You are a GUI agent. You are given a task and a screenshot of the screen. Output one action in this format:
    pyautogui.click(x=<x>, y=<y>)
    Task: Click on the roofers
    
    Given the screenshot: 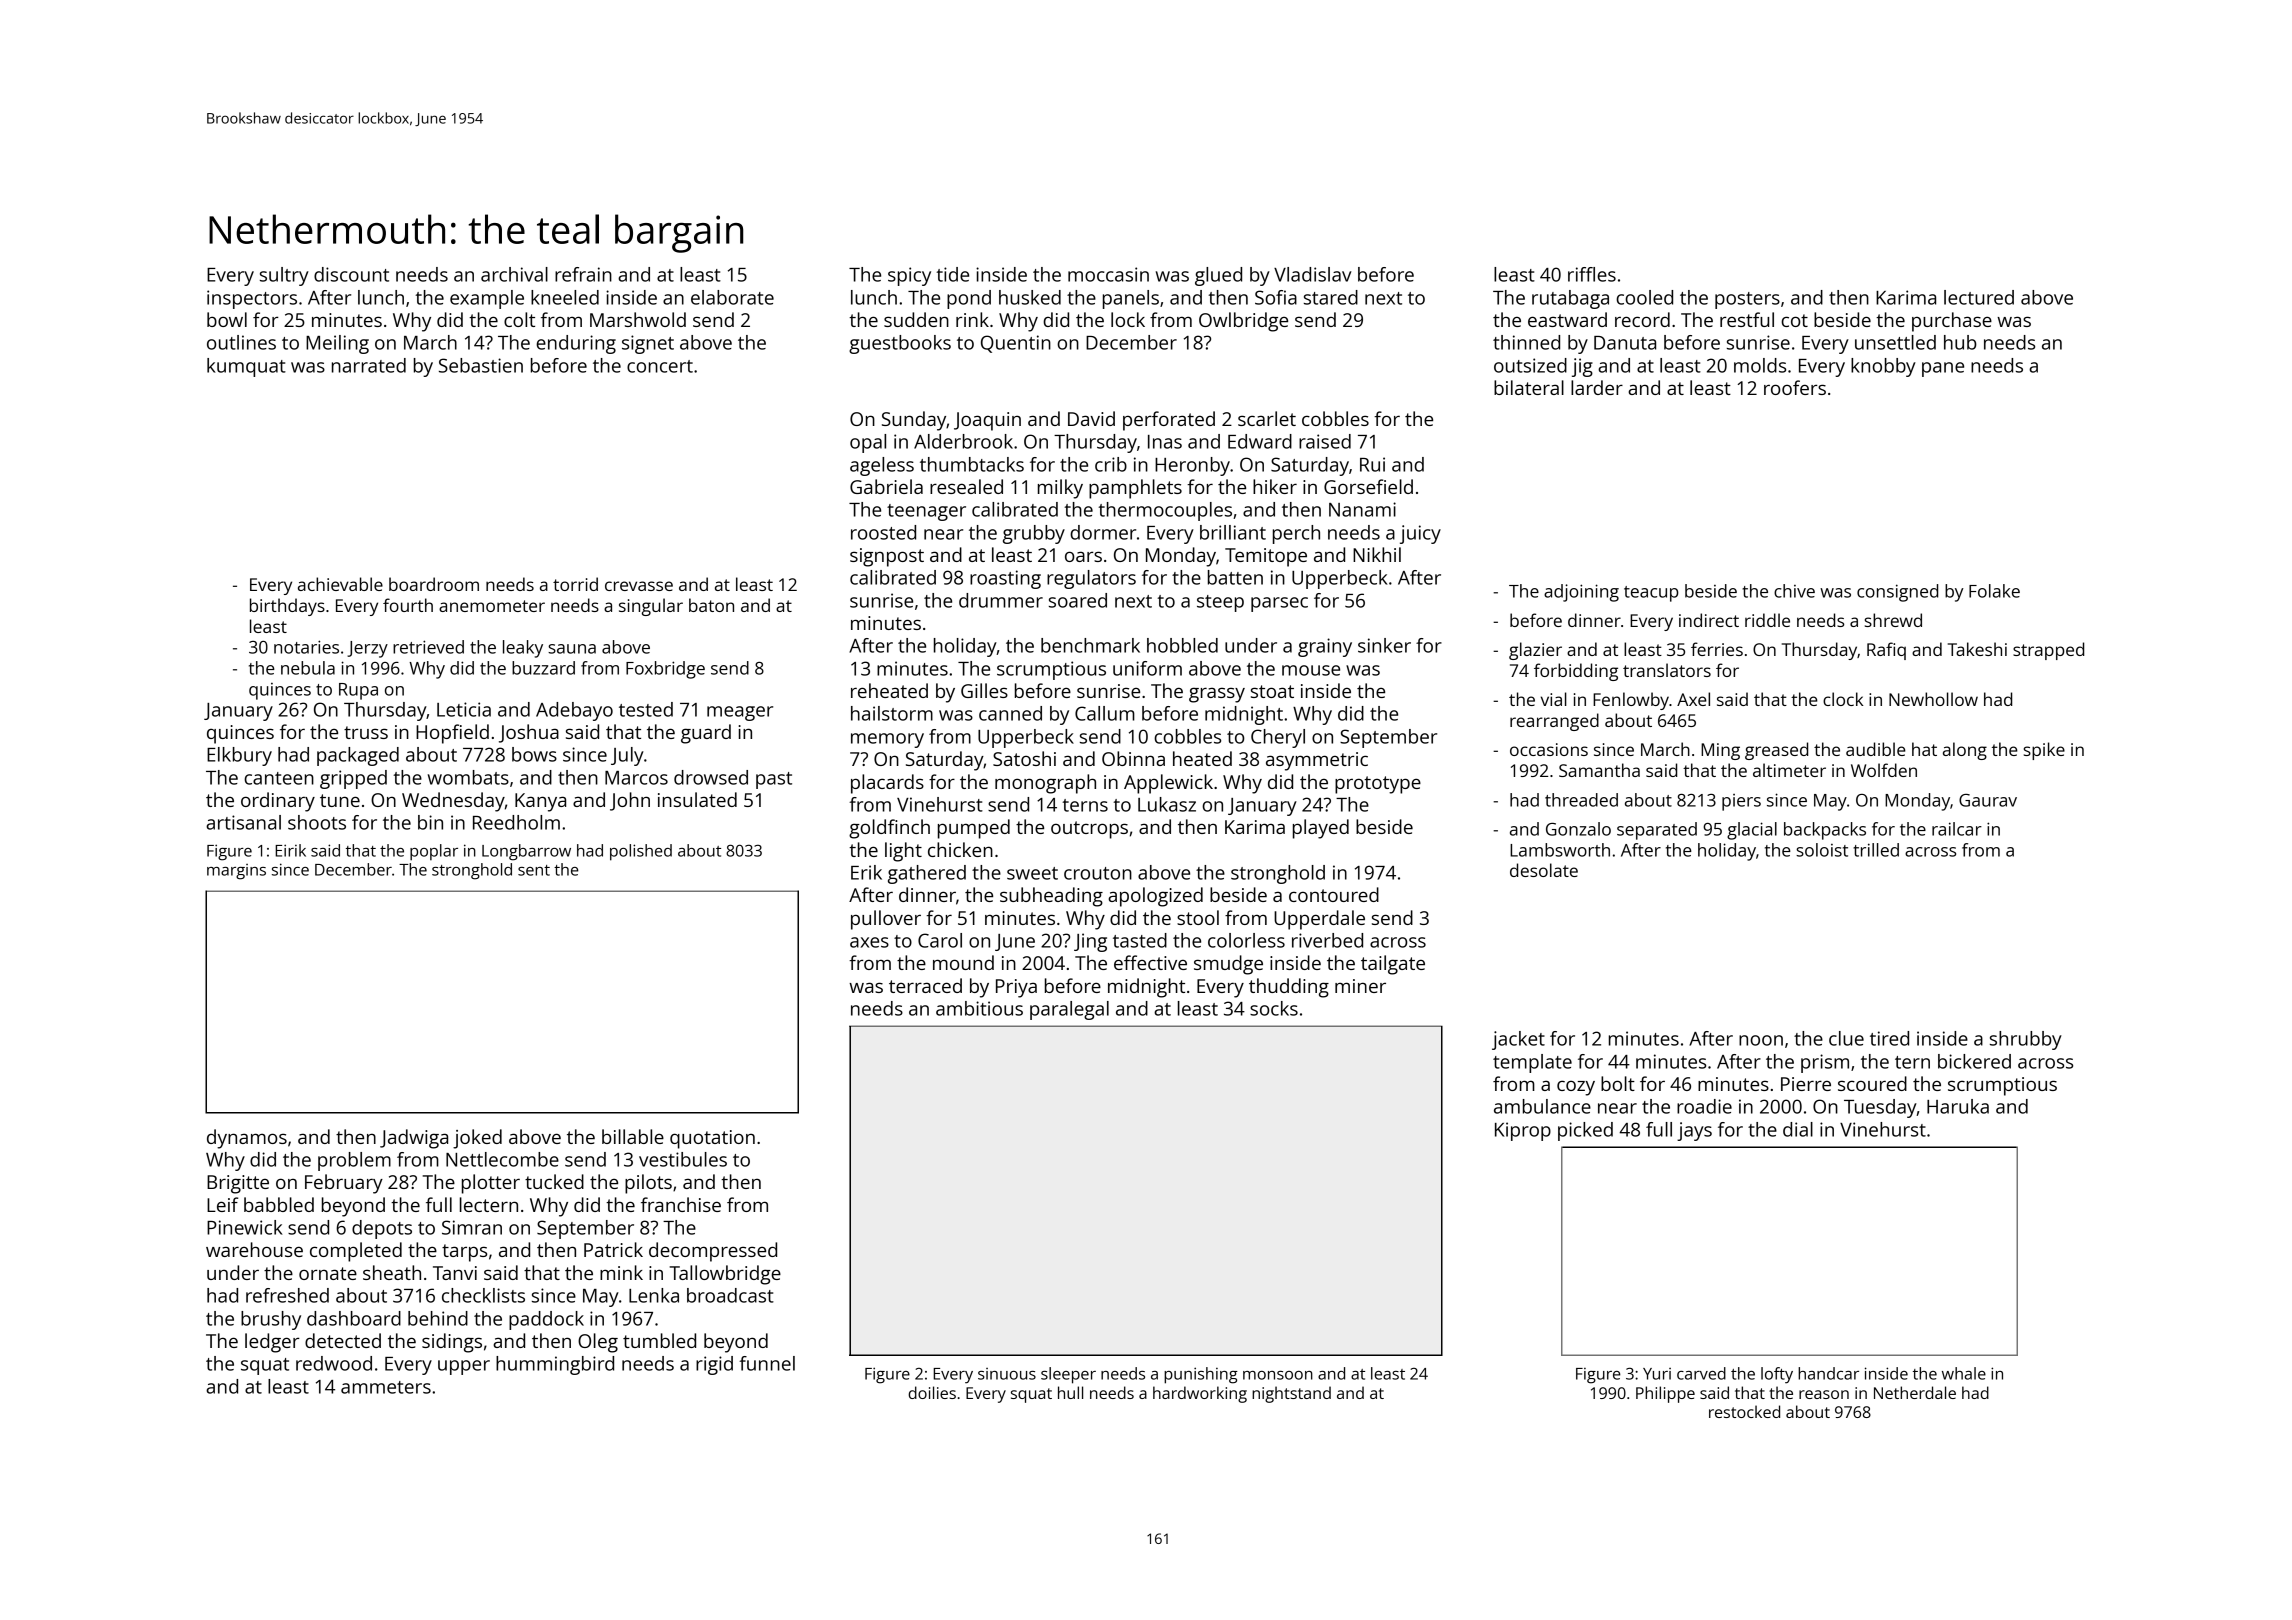 What is the action you would take?
    pyautogui.click(x=1795, y=387)
